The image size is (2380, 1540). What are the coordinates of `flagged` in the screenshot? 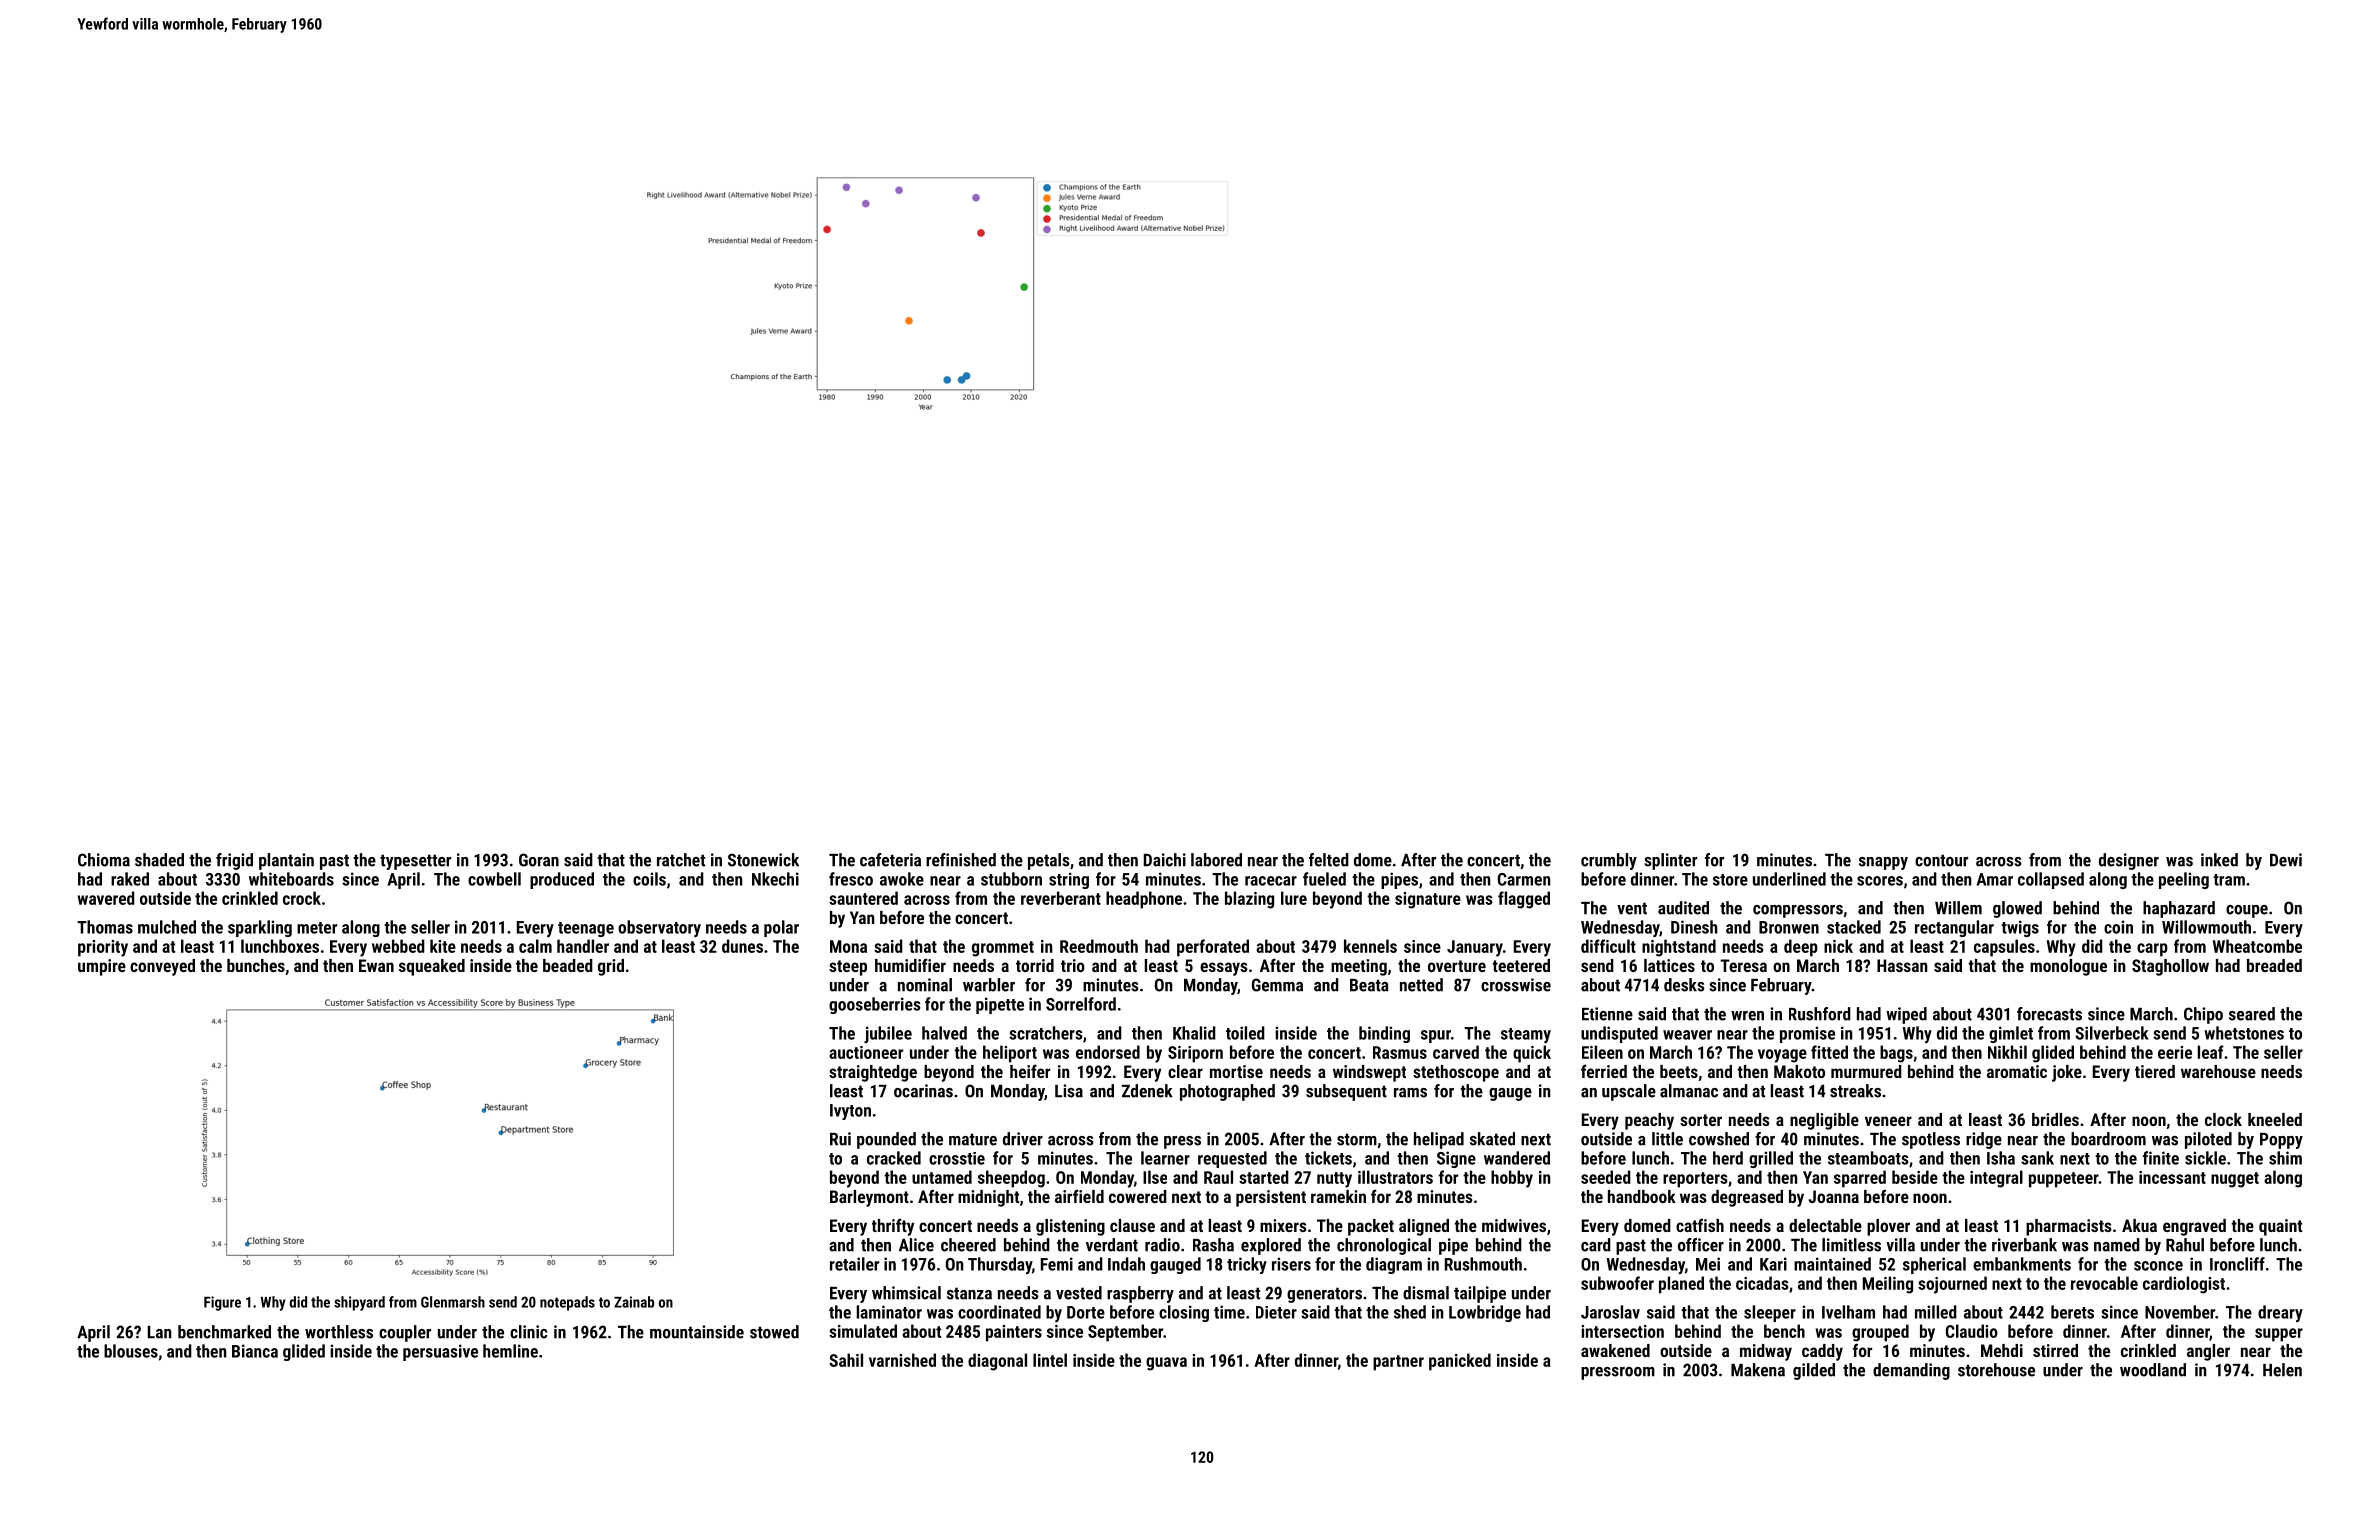 It's located at (1524, 900).
